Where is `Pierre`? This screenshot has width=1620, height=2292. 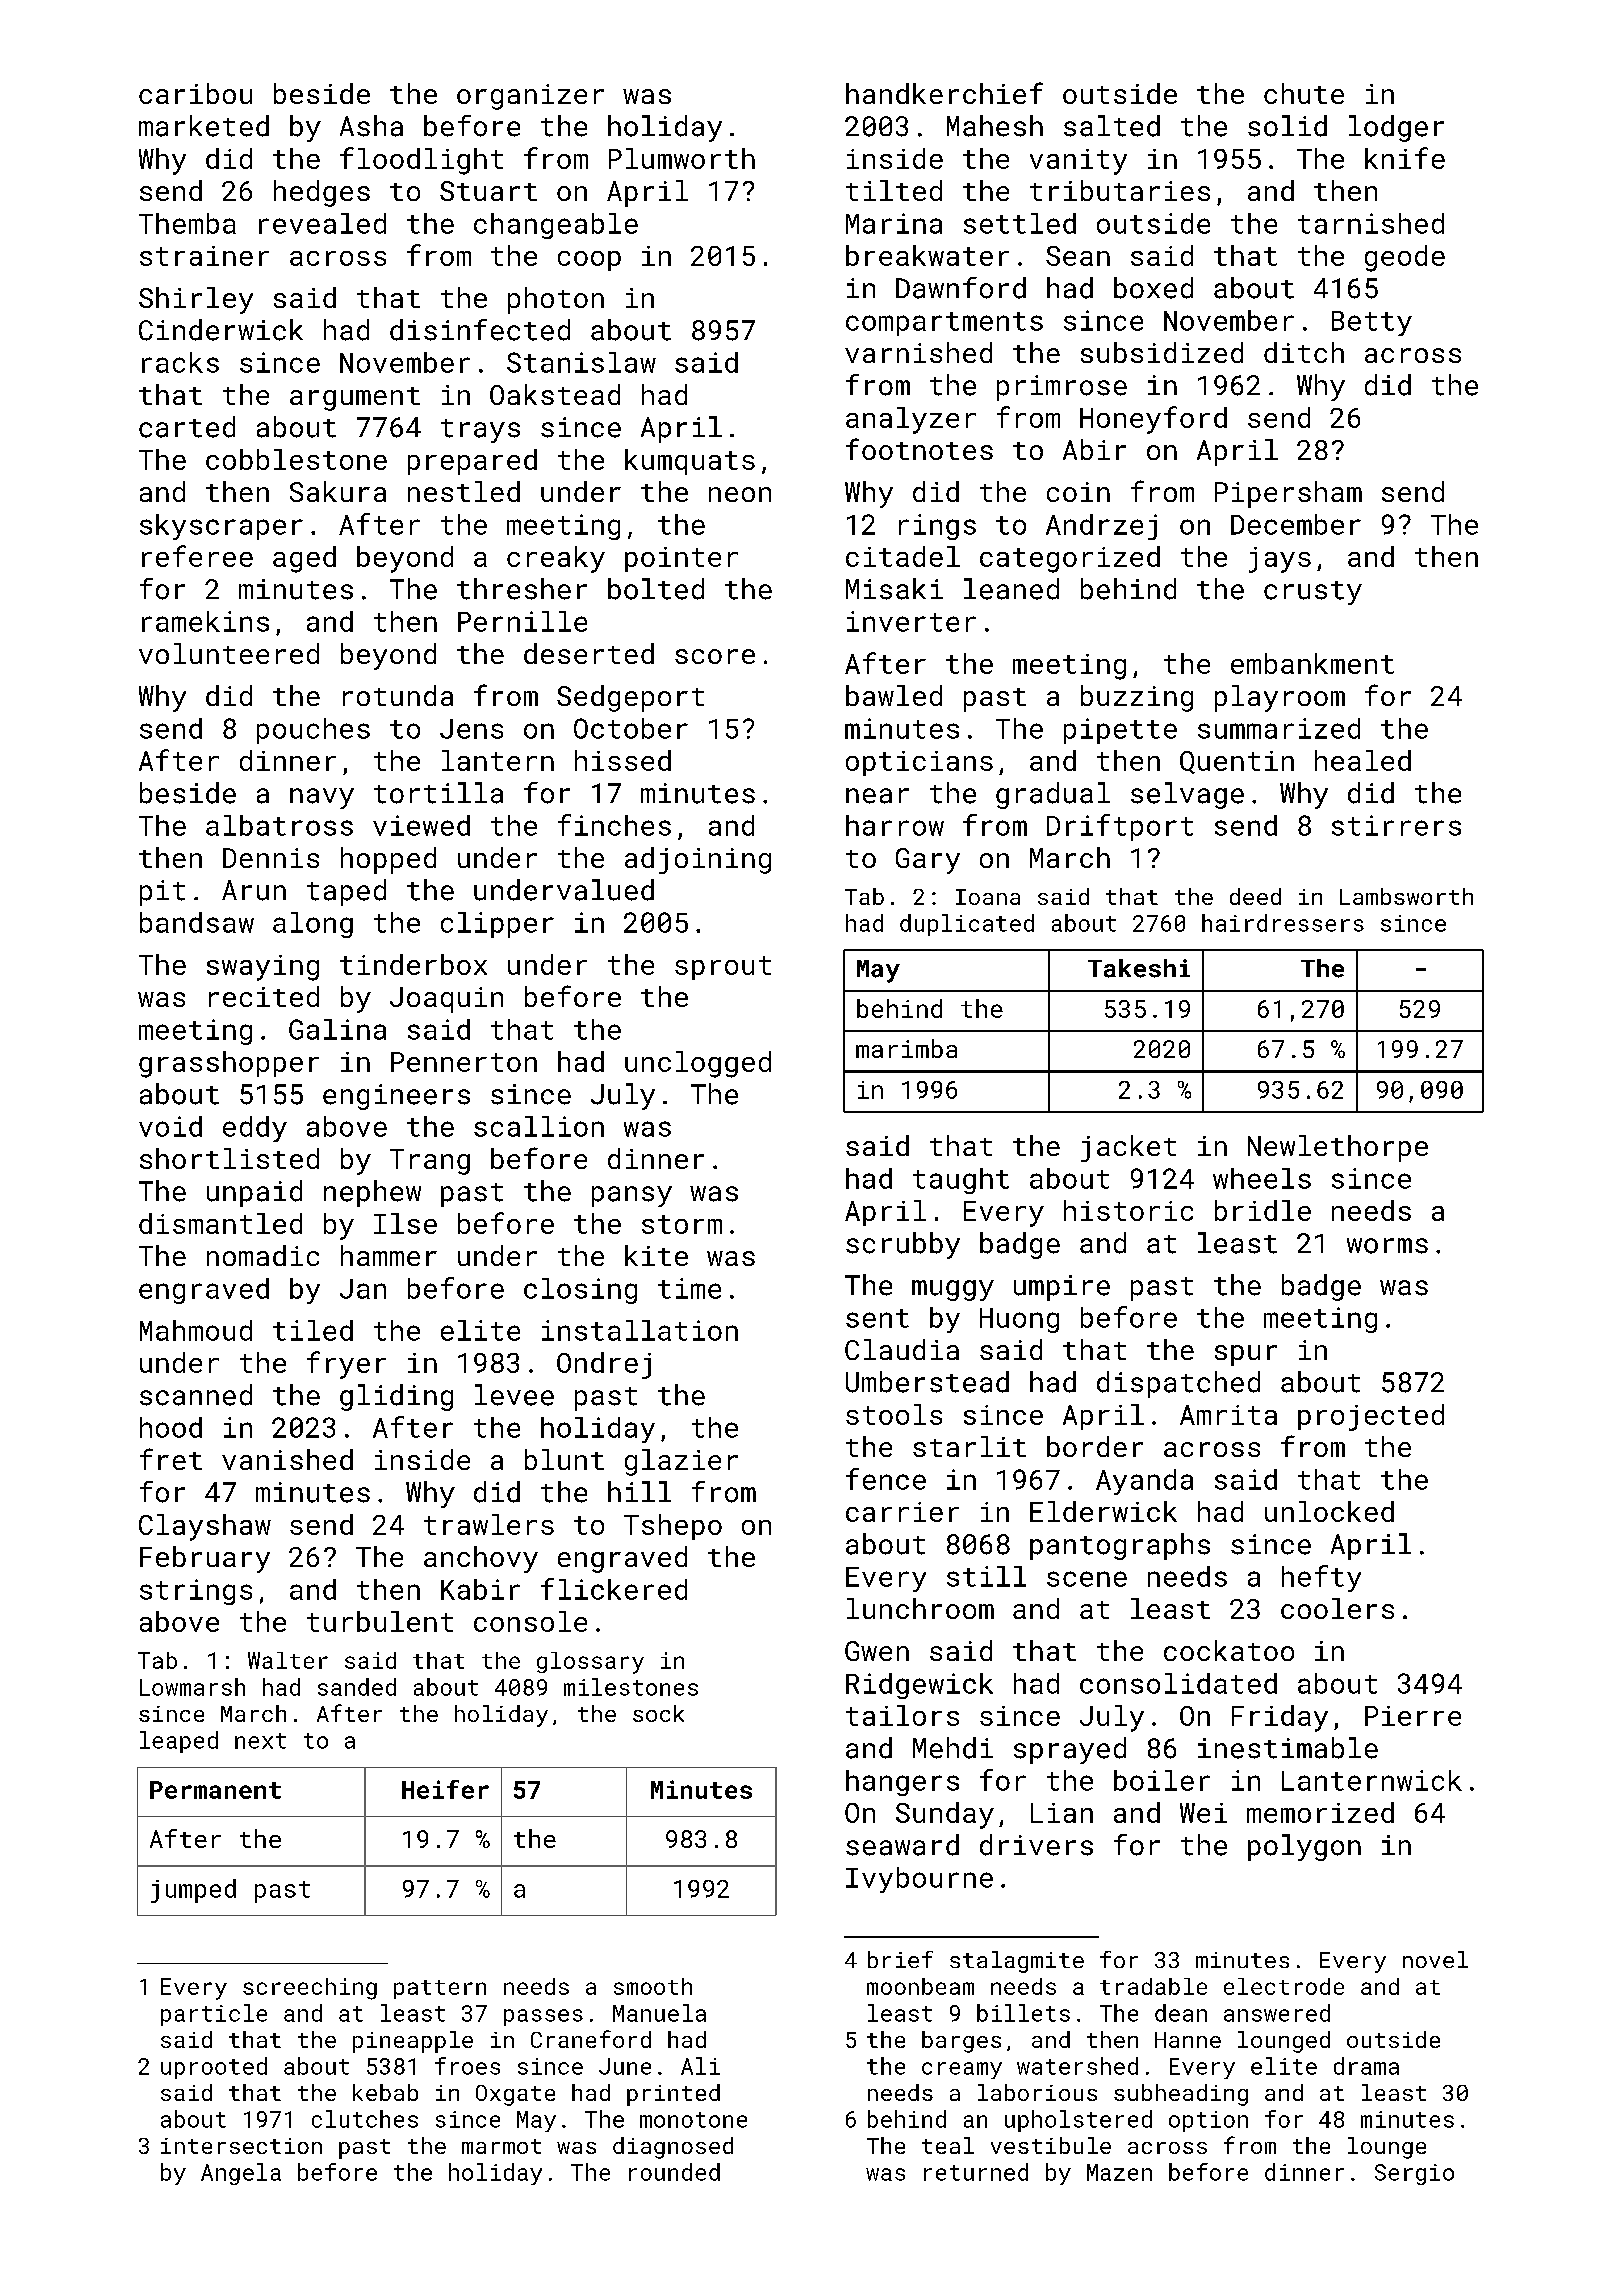 Pierre is located at coordinates (1413, 1716).
